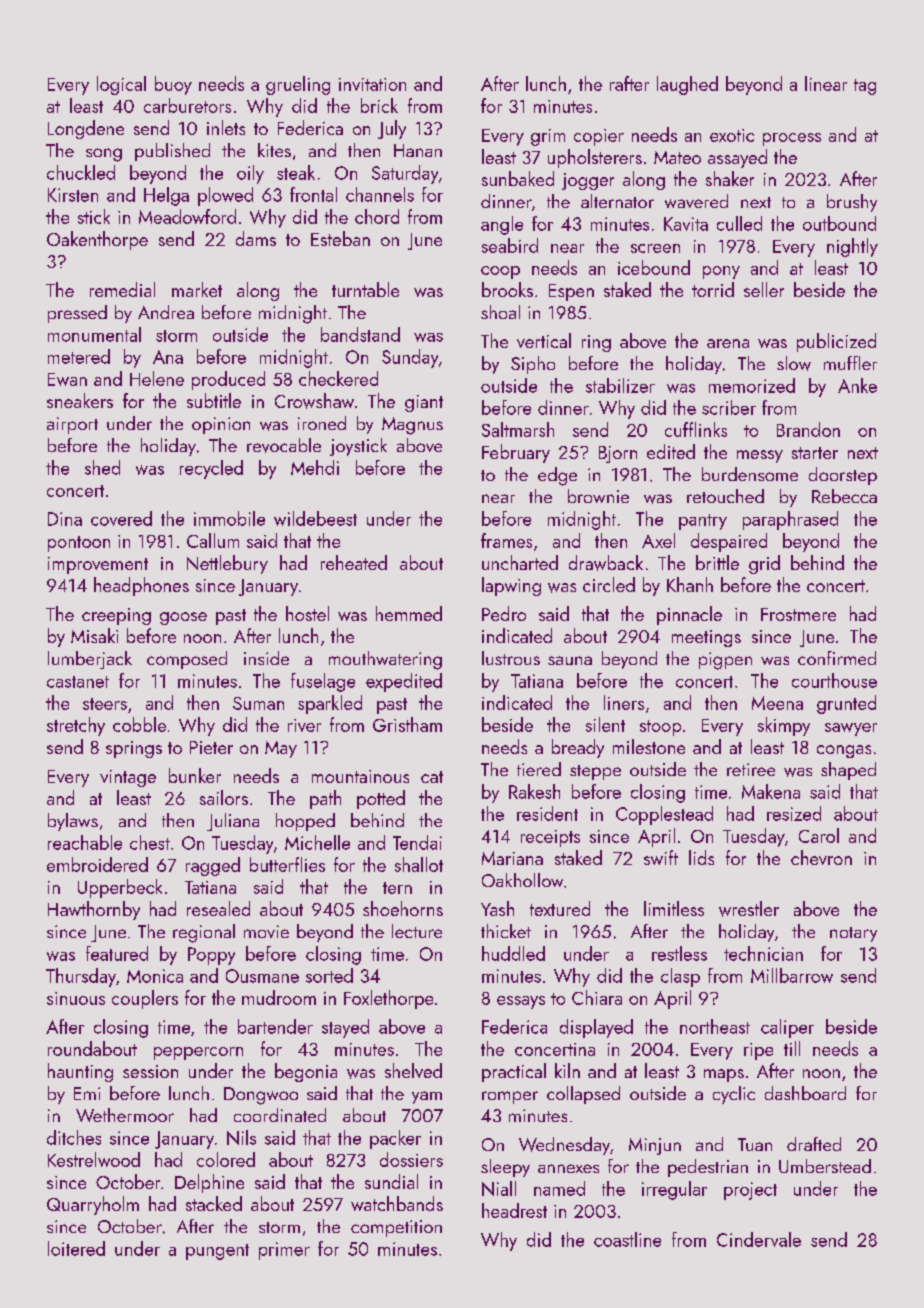 The image size is (924, 1308). I want to click on logical, so click(121, 85).
